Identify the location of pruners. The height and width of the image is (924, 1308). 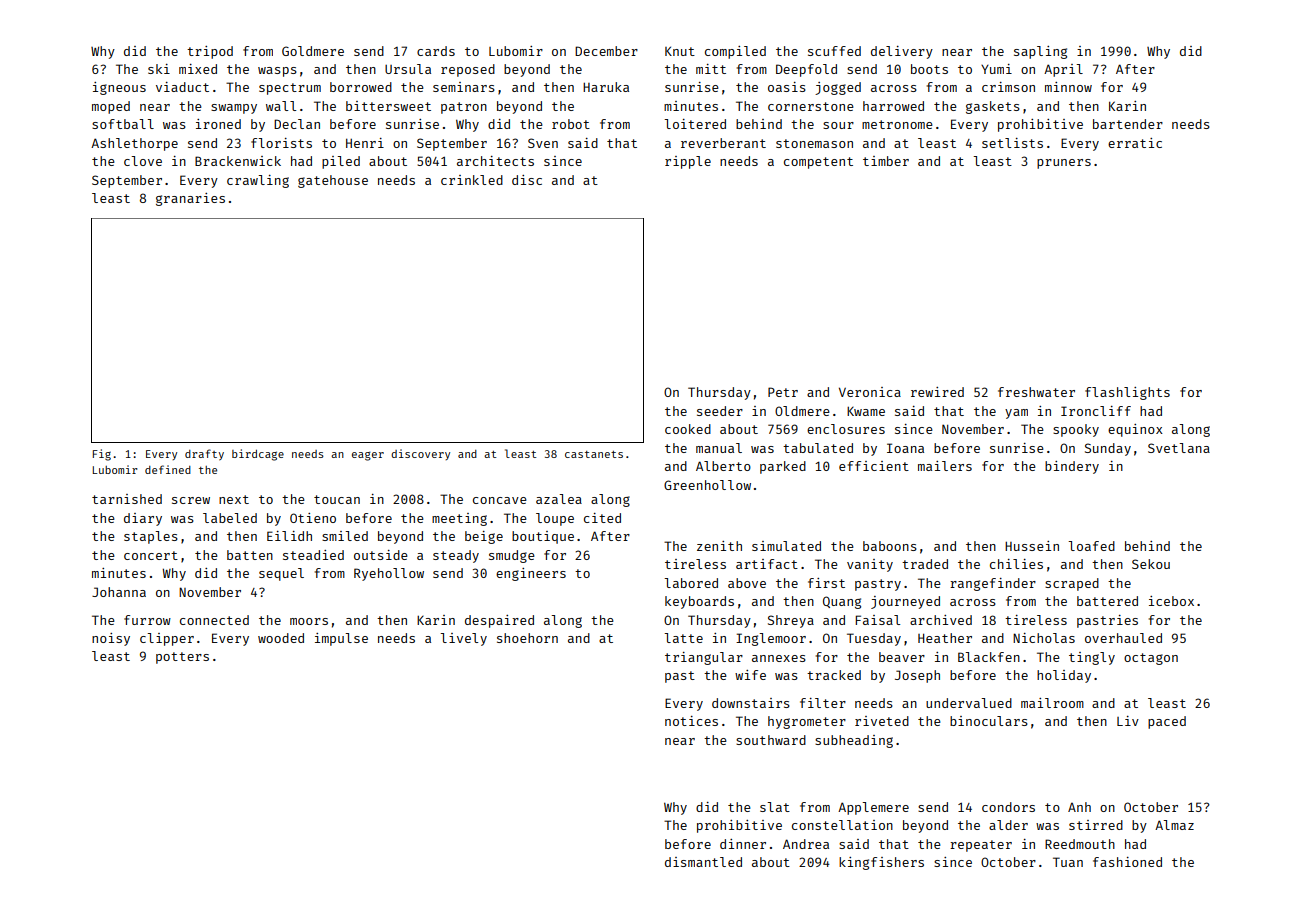
(1064, 164).
